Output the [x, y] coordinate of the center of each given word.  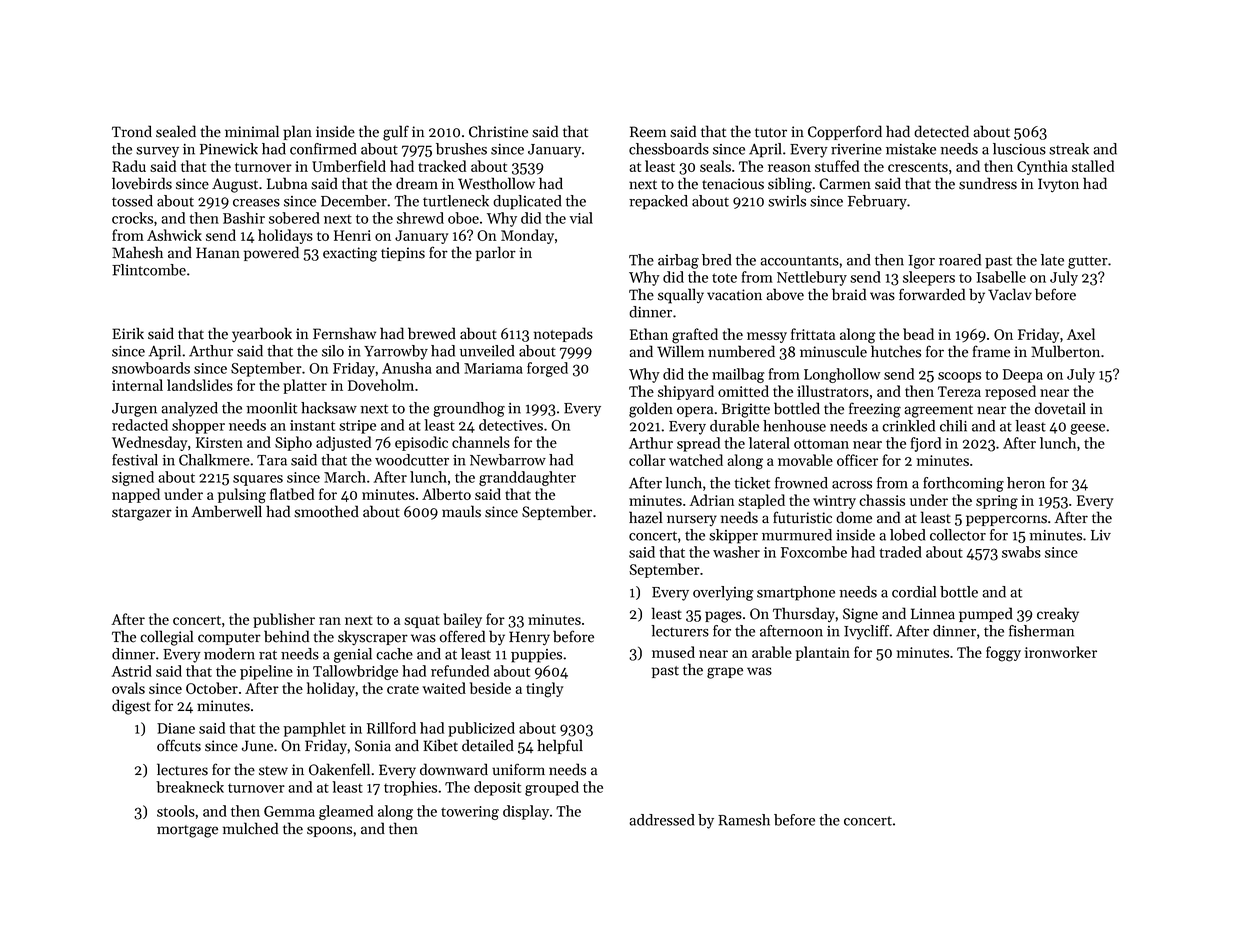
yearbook [262, 334]
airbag [678, 261]
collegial [166, 638]
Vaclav [1010, 294]
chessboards [669, 149]
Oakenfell [339, 769]
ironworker [1061, 652]
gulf [396, 133]
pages [723, 617]
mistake [911, 149]
